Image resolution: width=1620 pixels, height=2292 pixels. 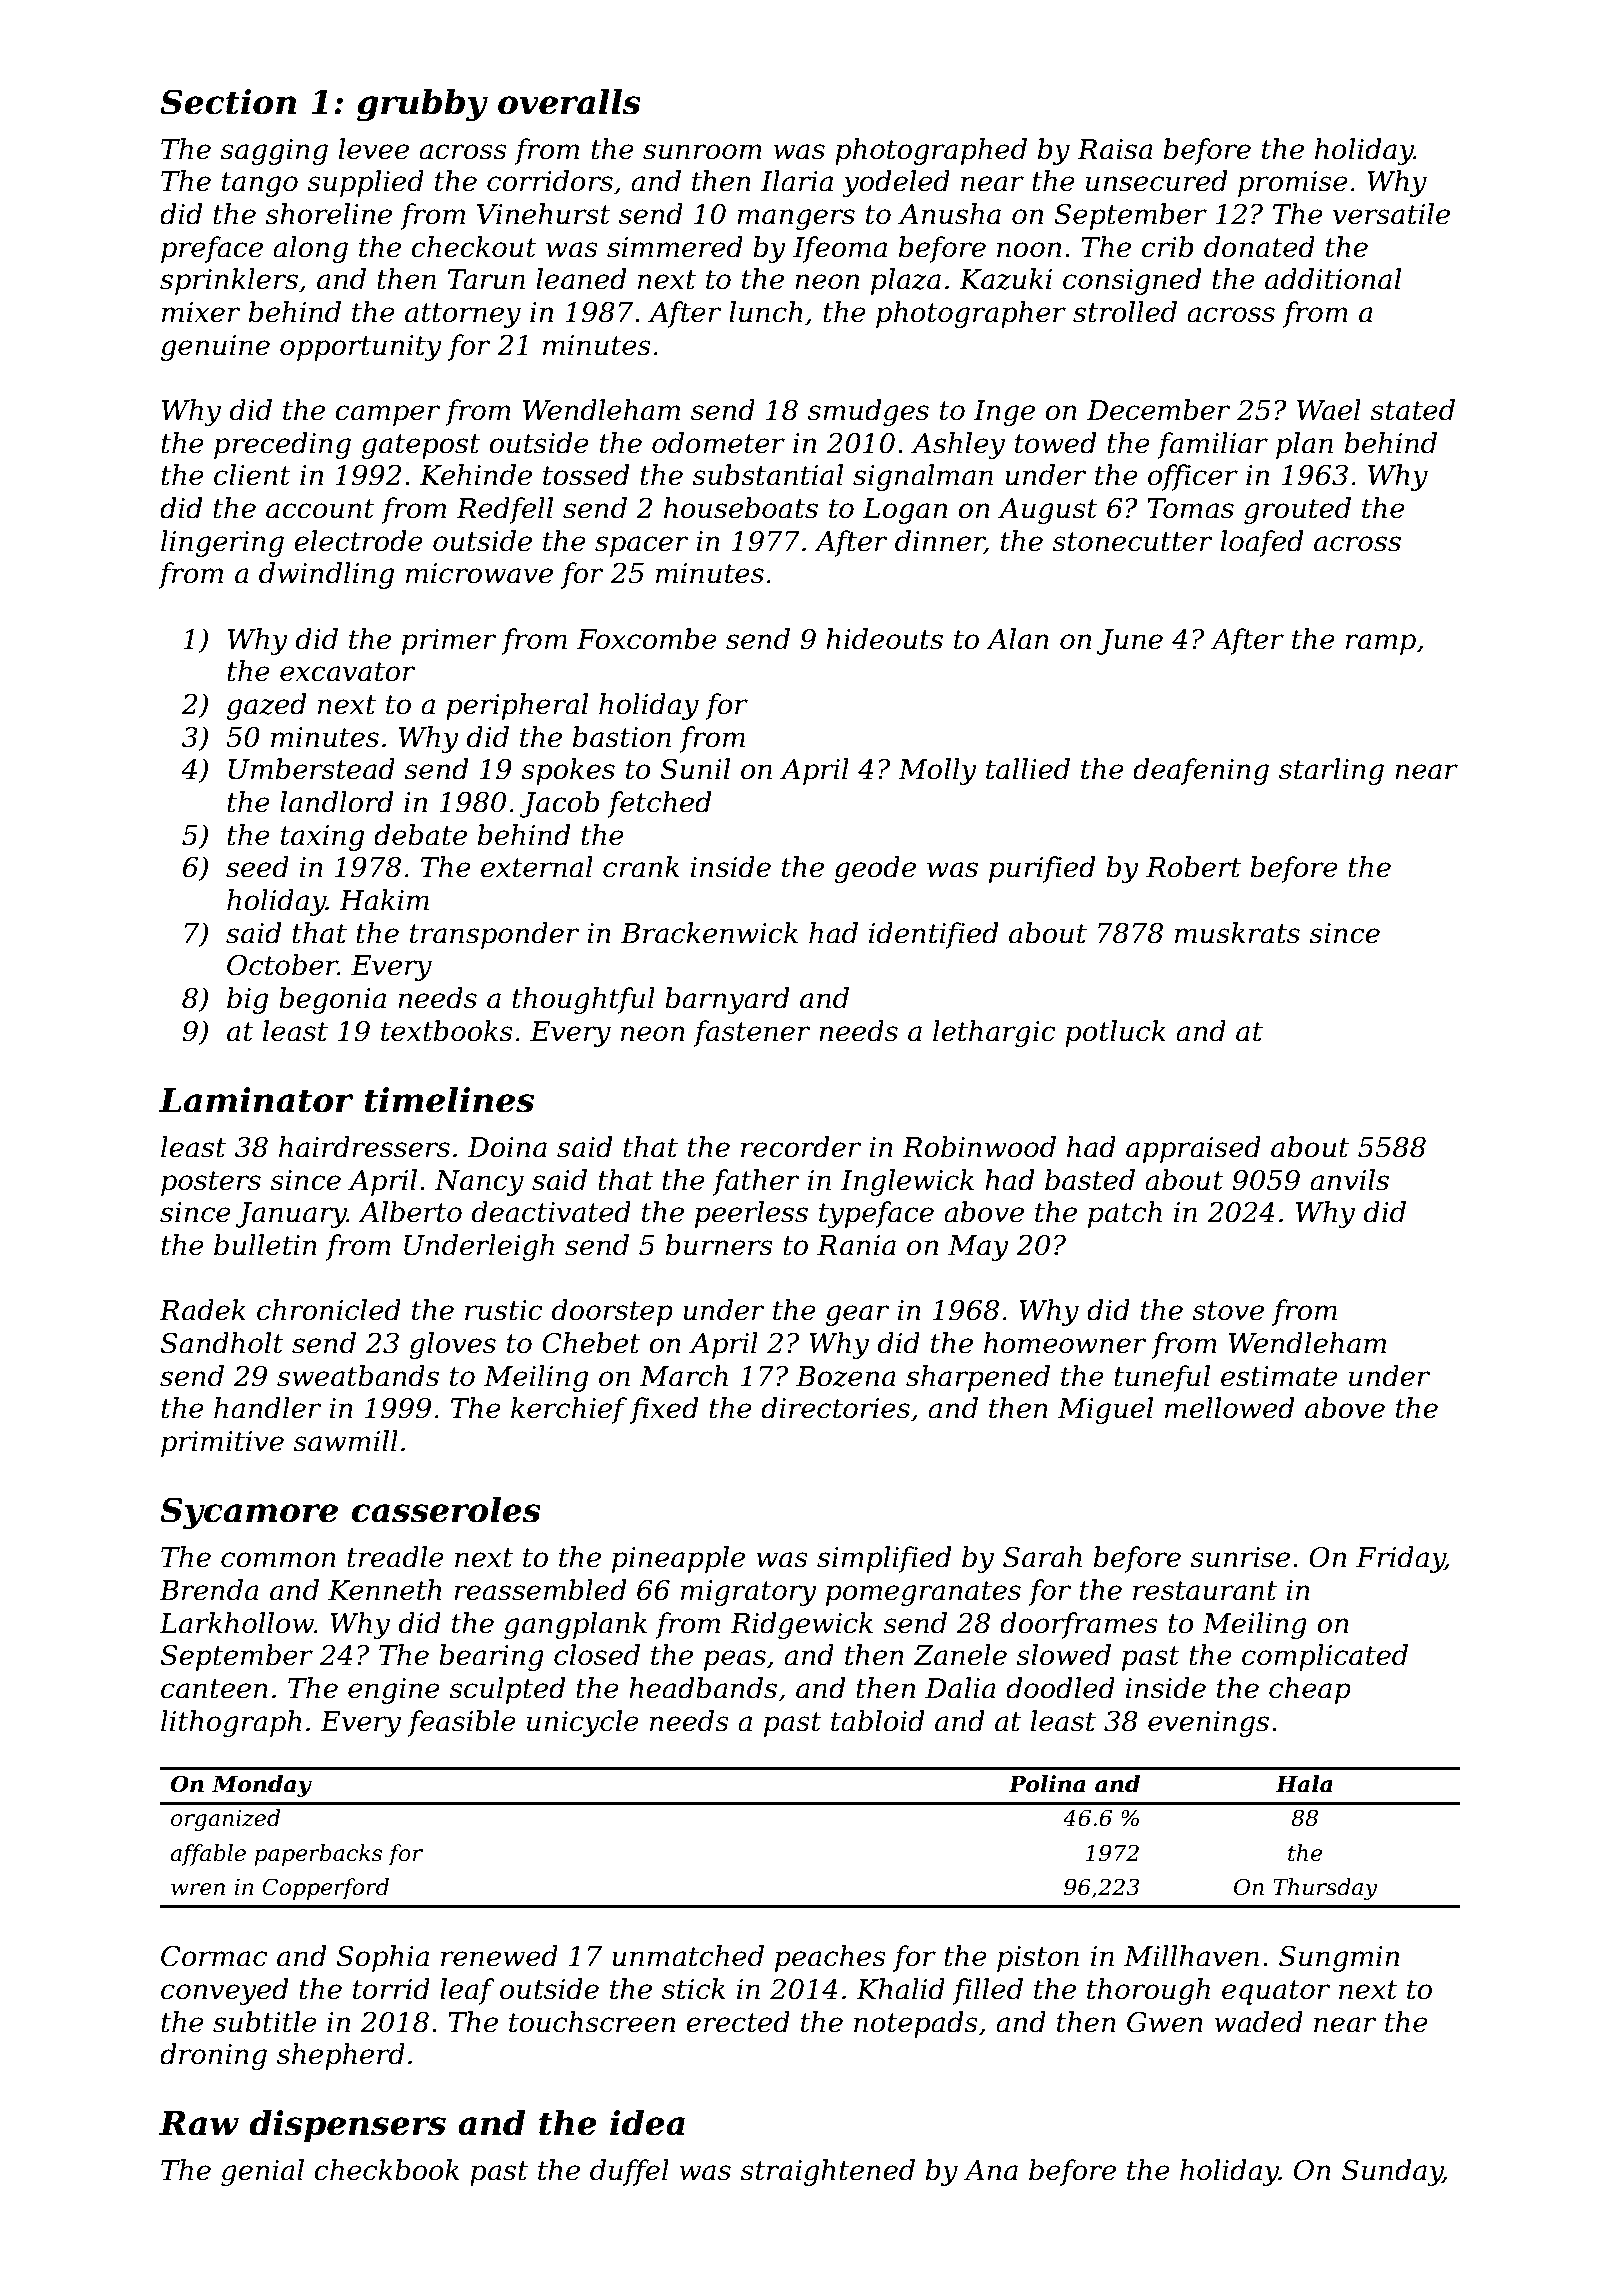 What do you see at coordinates (266, 706) in the screenshot?
I see `gazed` at bounding box center [266, 706].
